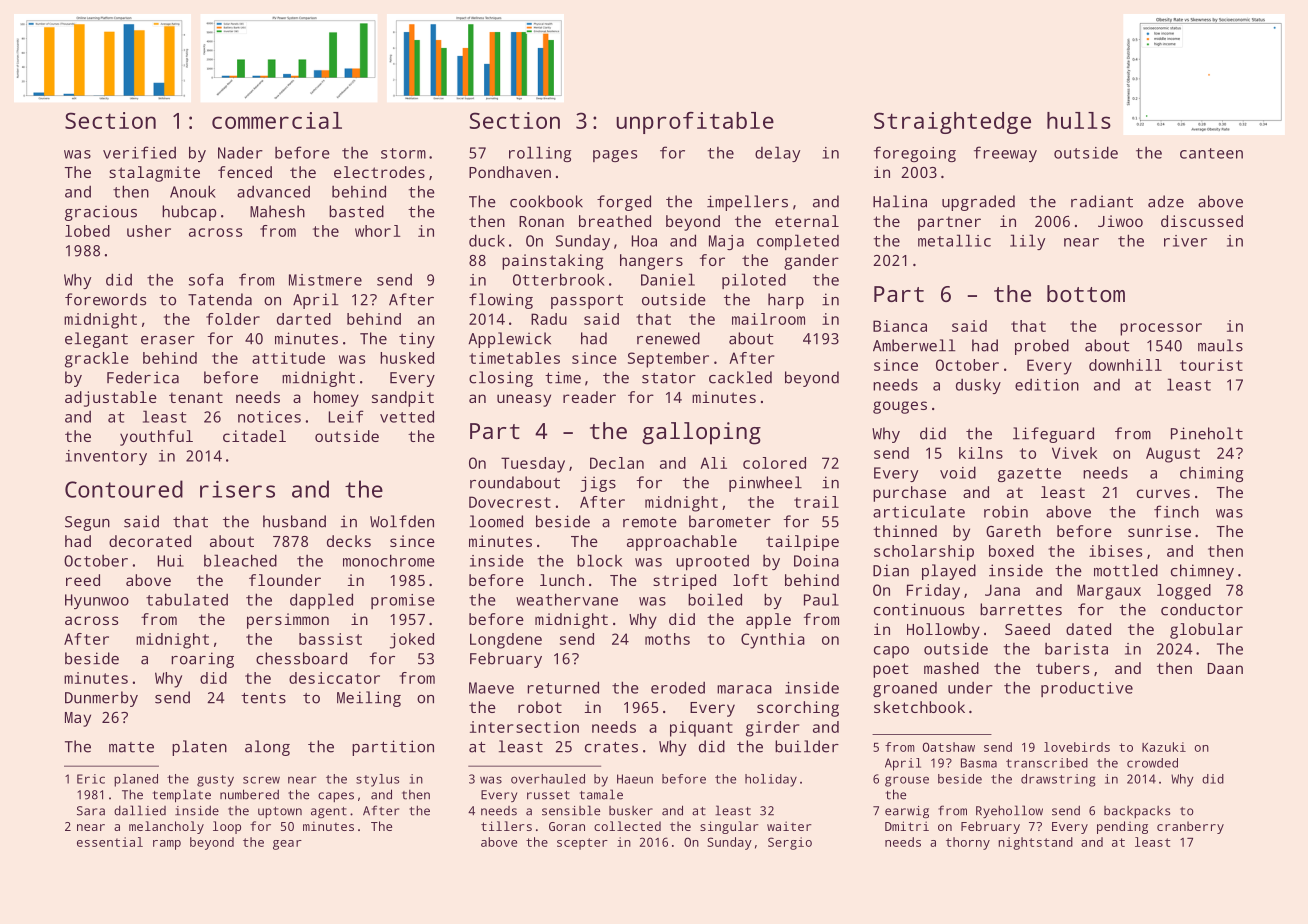  I want to click on tabulated, so click(187, 599).
